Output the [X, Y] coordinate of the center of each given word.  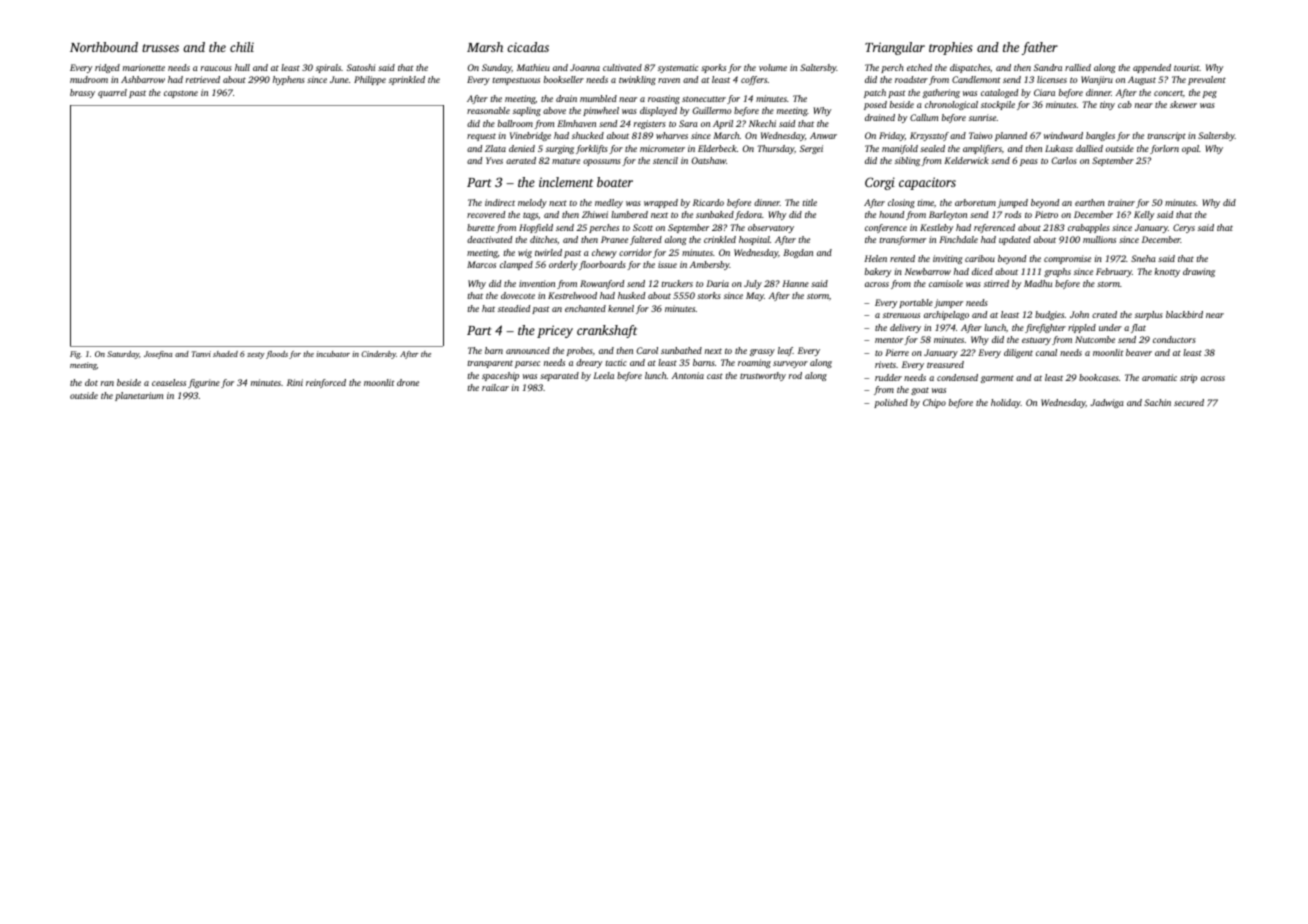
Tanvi [201, 354]
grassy [762, 352]
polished [891, 403]
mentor [889, 340]
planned [1011, 136]
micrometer [662, 148]
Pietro [1046, 214]
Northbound [104, 47]
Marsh [485, 47]
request [481, 137]
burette [481, 227]
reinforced [326, 383]
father [1040, 48]
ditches [543, 239]
